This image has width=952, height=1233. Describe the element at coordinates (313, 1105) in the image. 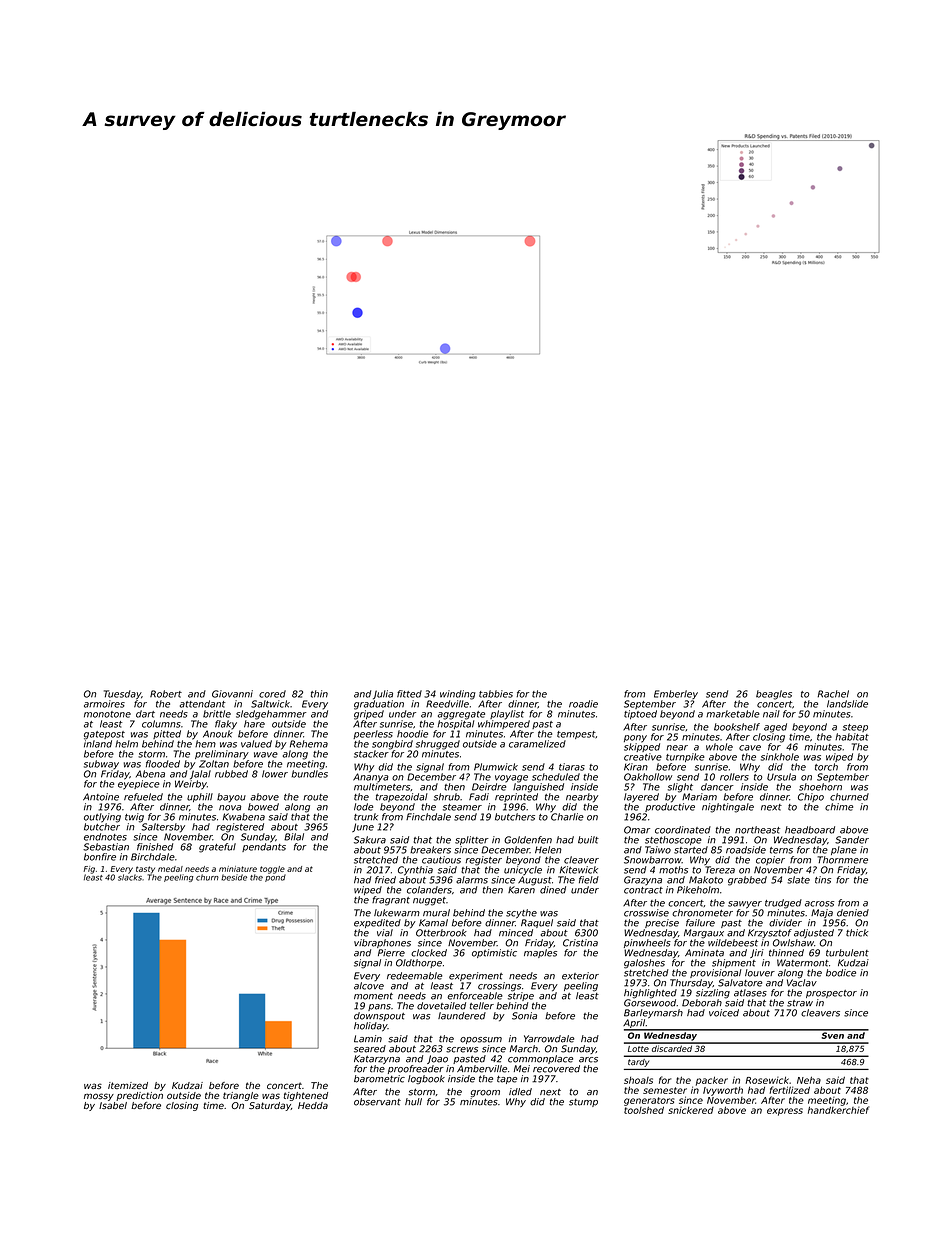

I see `Hedda` at that location.
